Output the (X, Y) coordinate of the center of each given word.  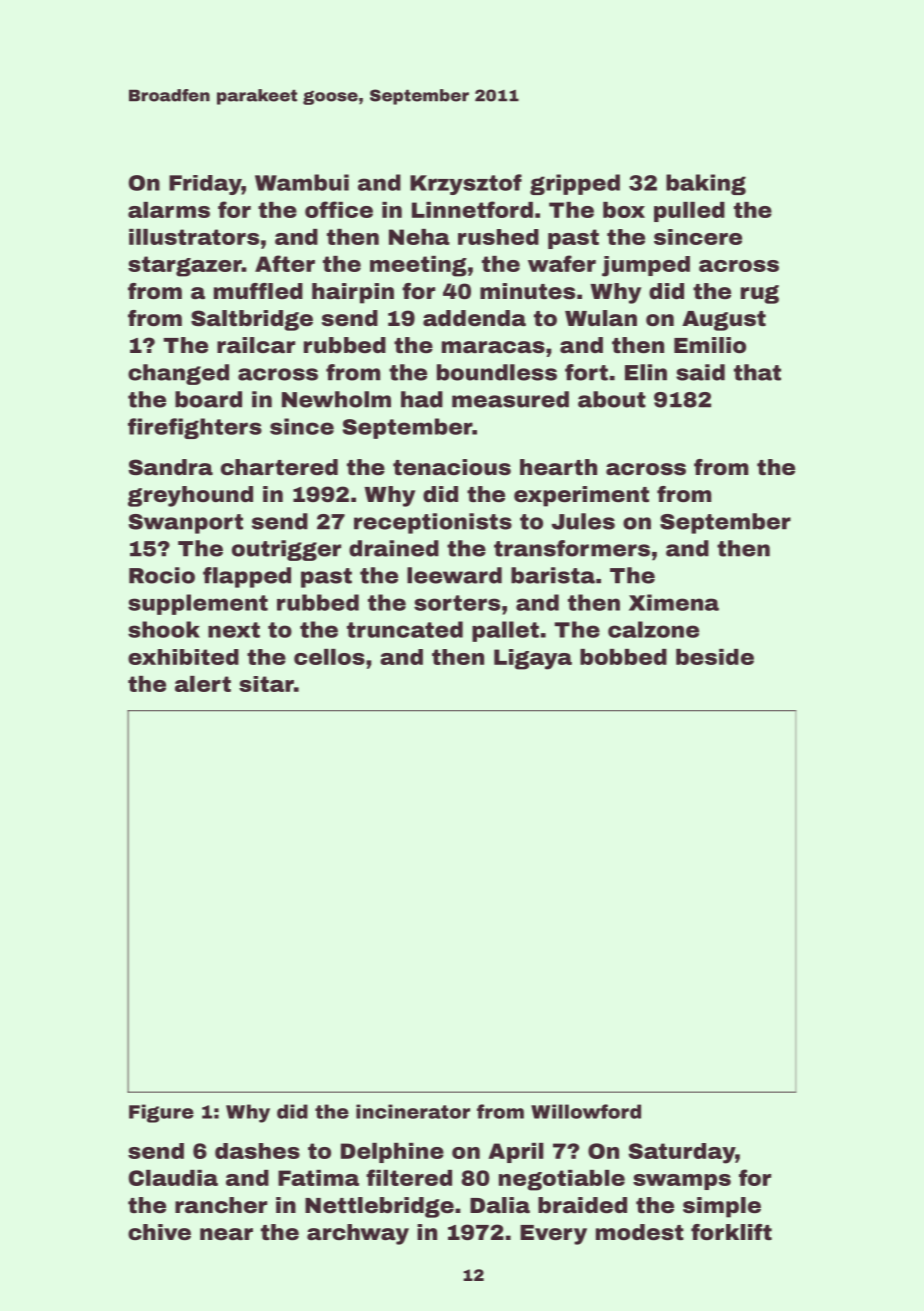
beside (715, 657)
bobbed (623, 657)
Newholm (336, 399)
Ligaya (533, 659)
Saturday (682, 1153)
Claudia (173, 1178)
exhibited (183, 657)
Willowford (586, 1111)
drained (394, 548)
